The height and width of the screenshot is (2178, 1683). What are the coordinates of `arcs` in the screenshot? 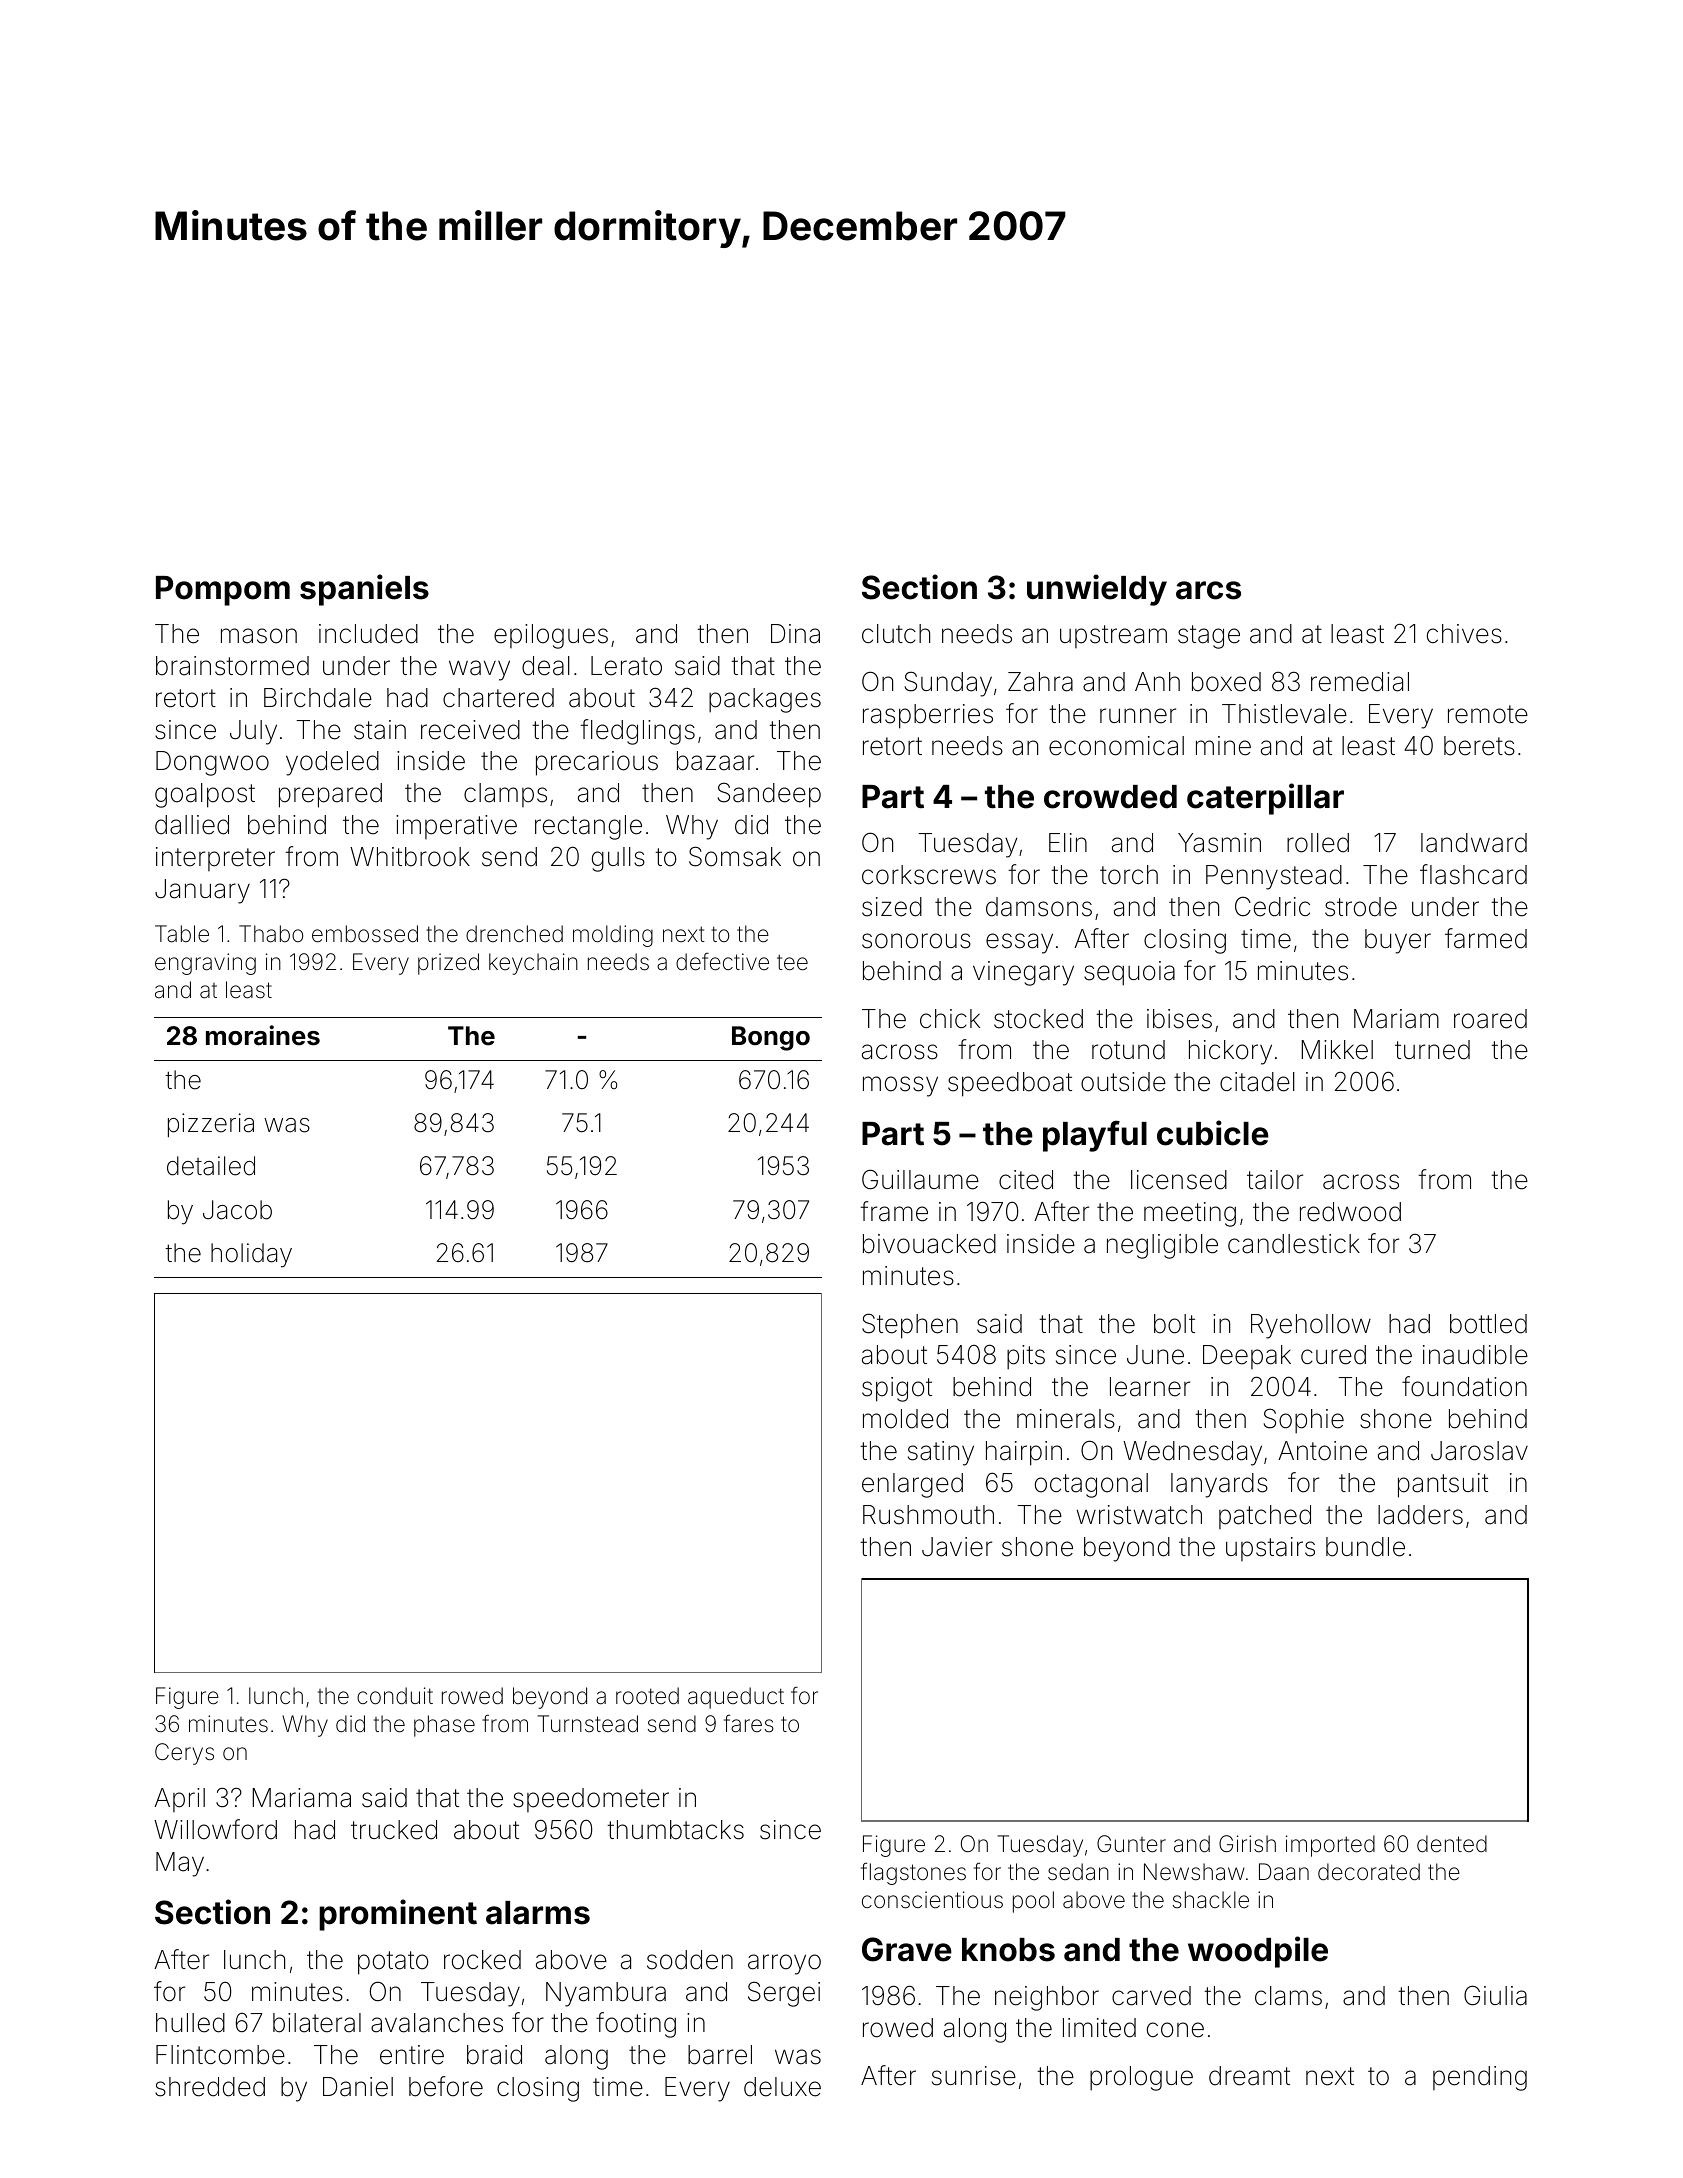 It's located at (1208, 590).
